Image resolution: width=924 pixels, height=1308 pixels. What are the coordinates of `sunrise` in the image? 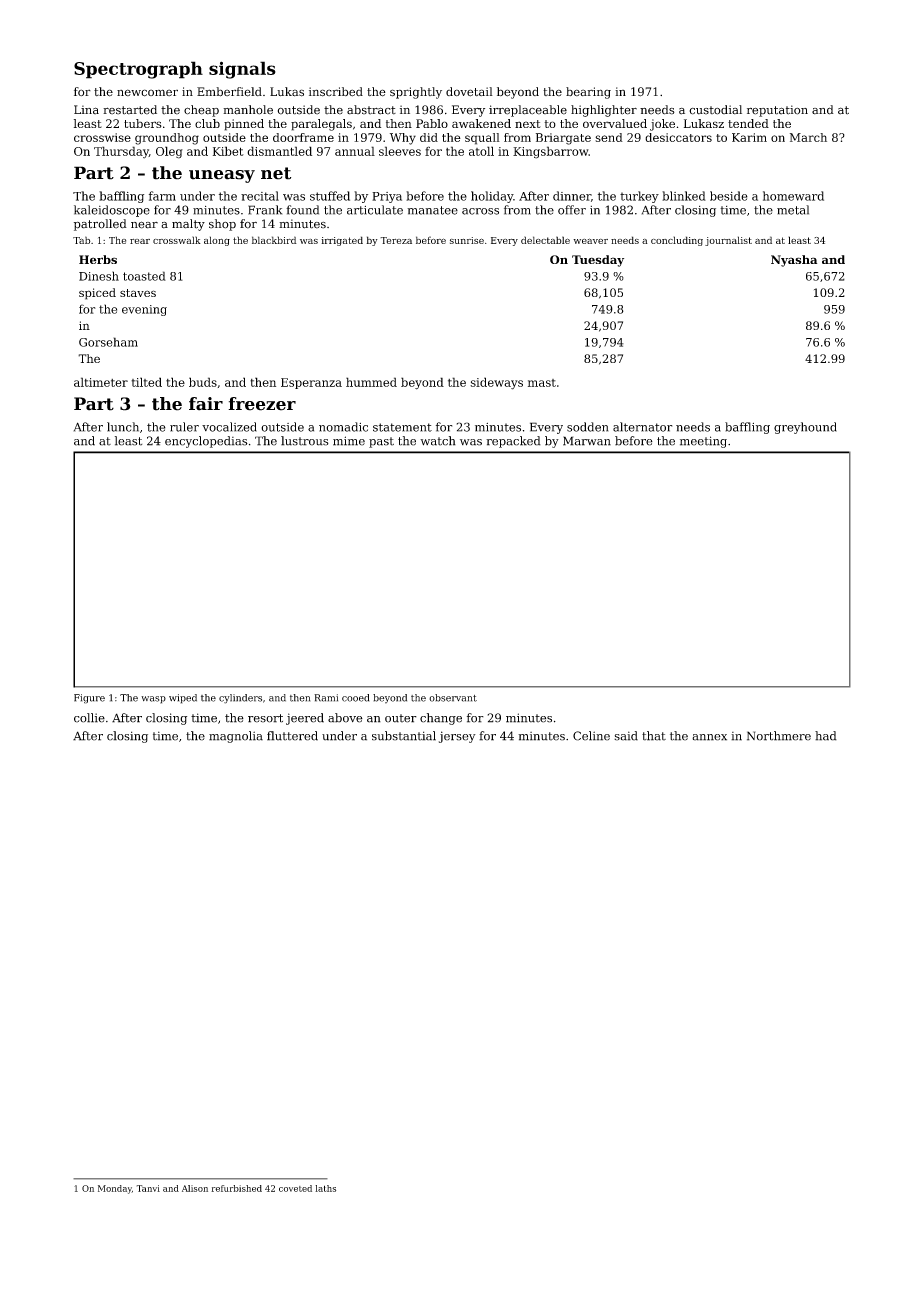 It's located at (467, 240).
